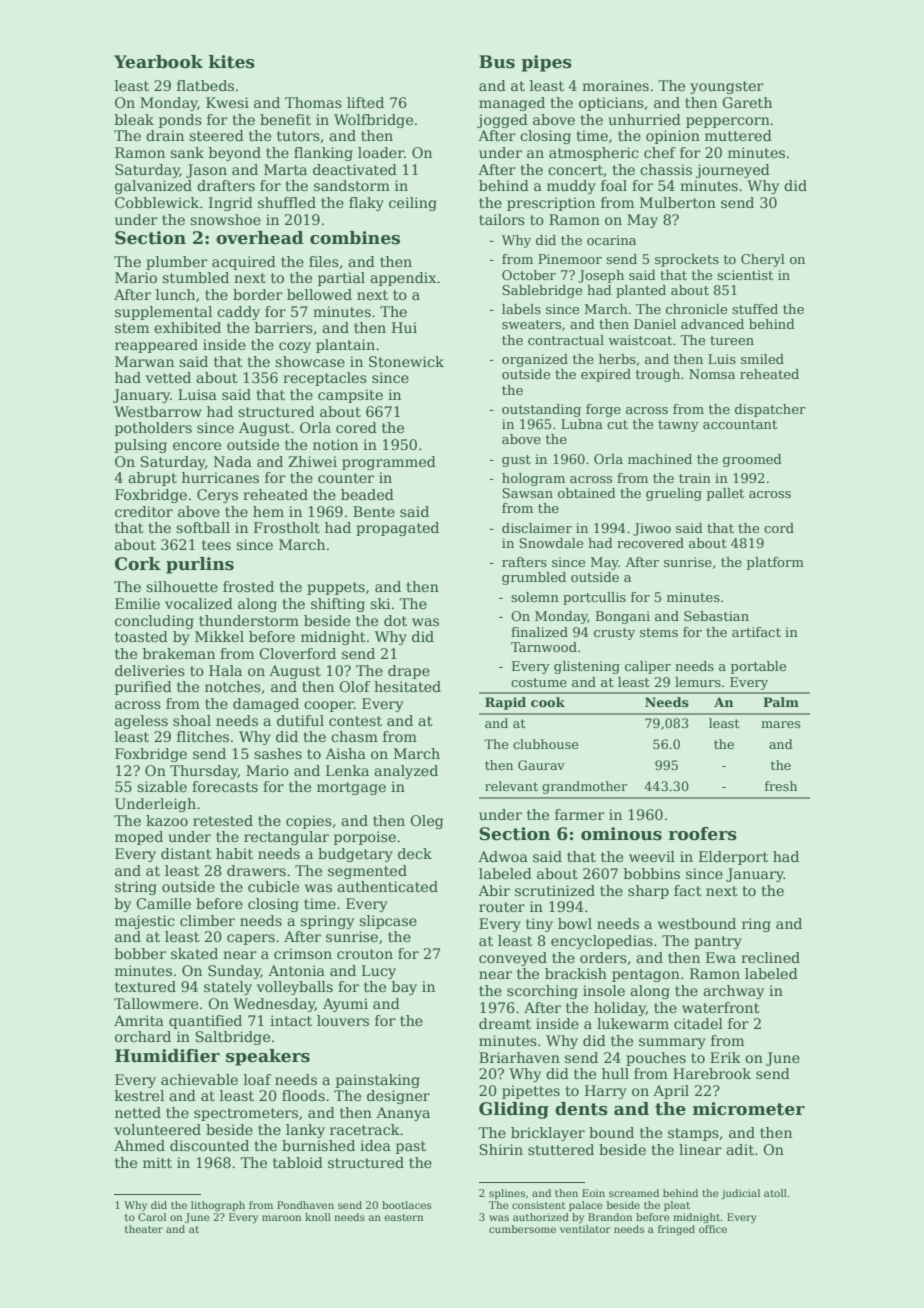 The image size is (924, 1308). I want to click on cumbersome, so click(522, 1229).
